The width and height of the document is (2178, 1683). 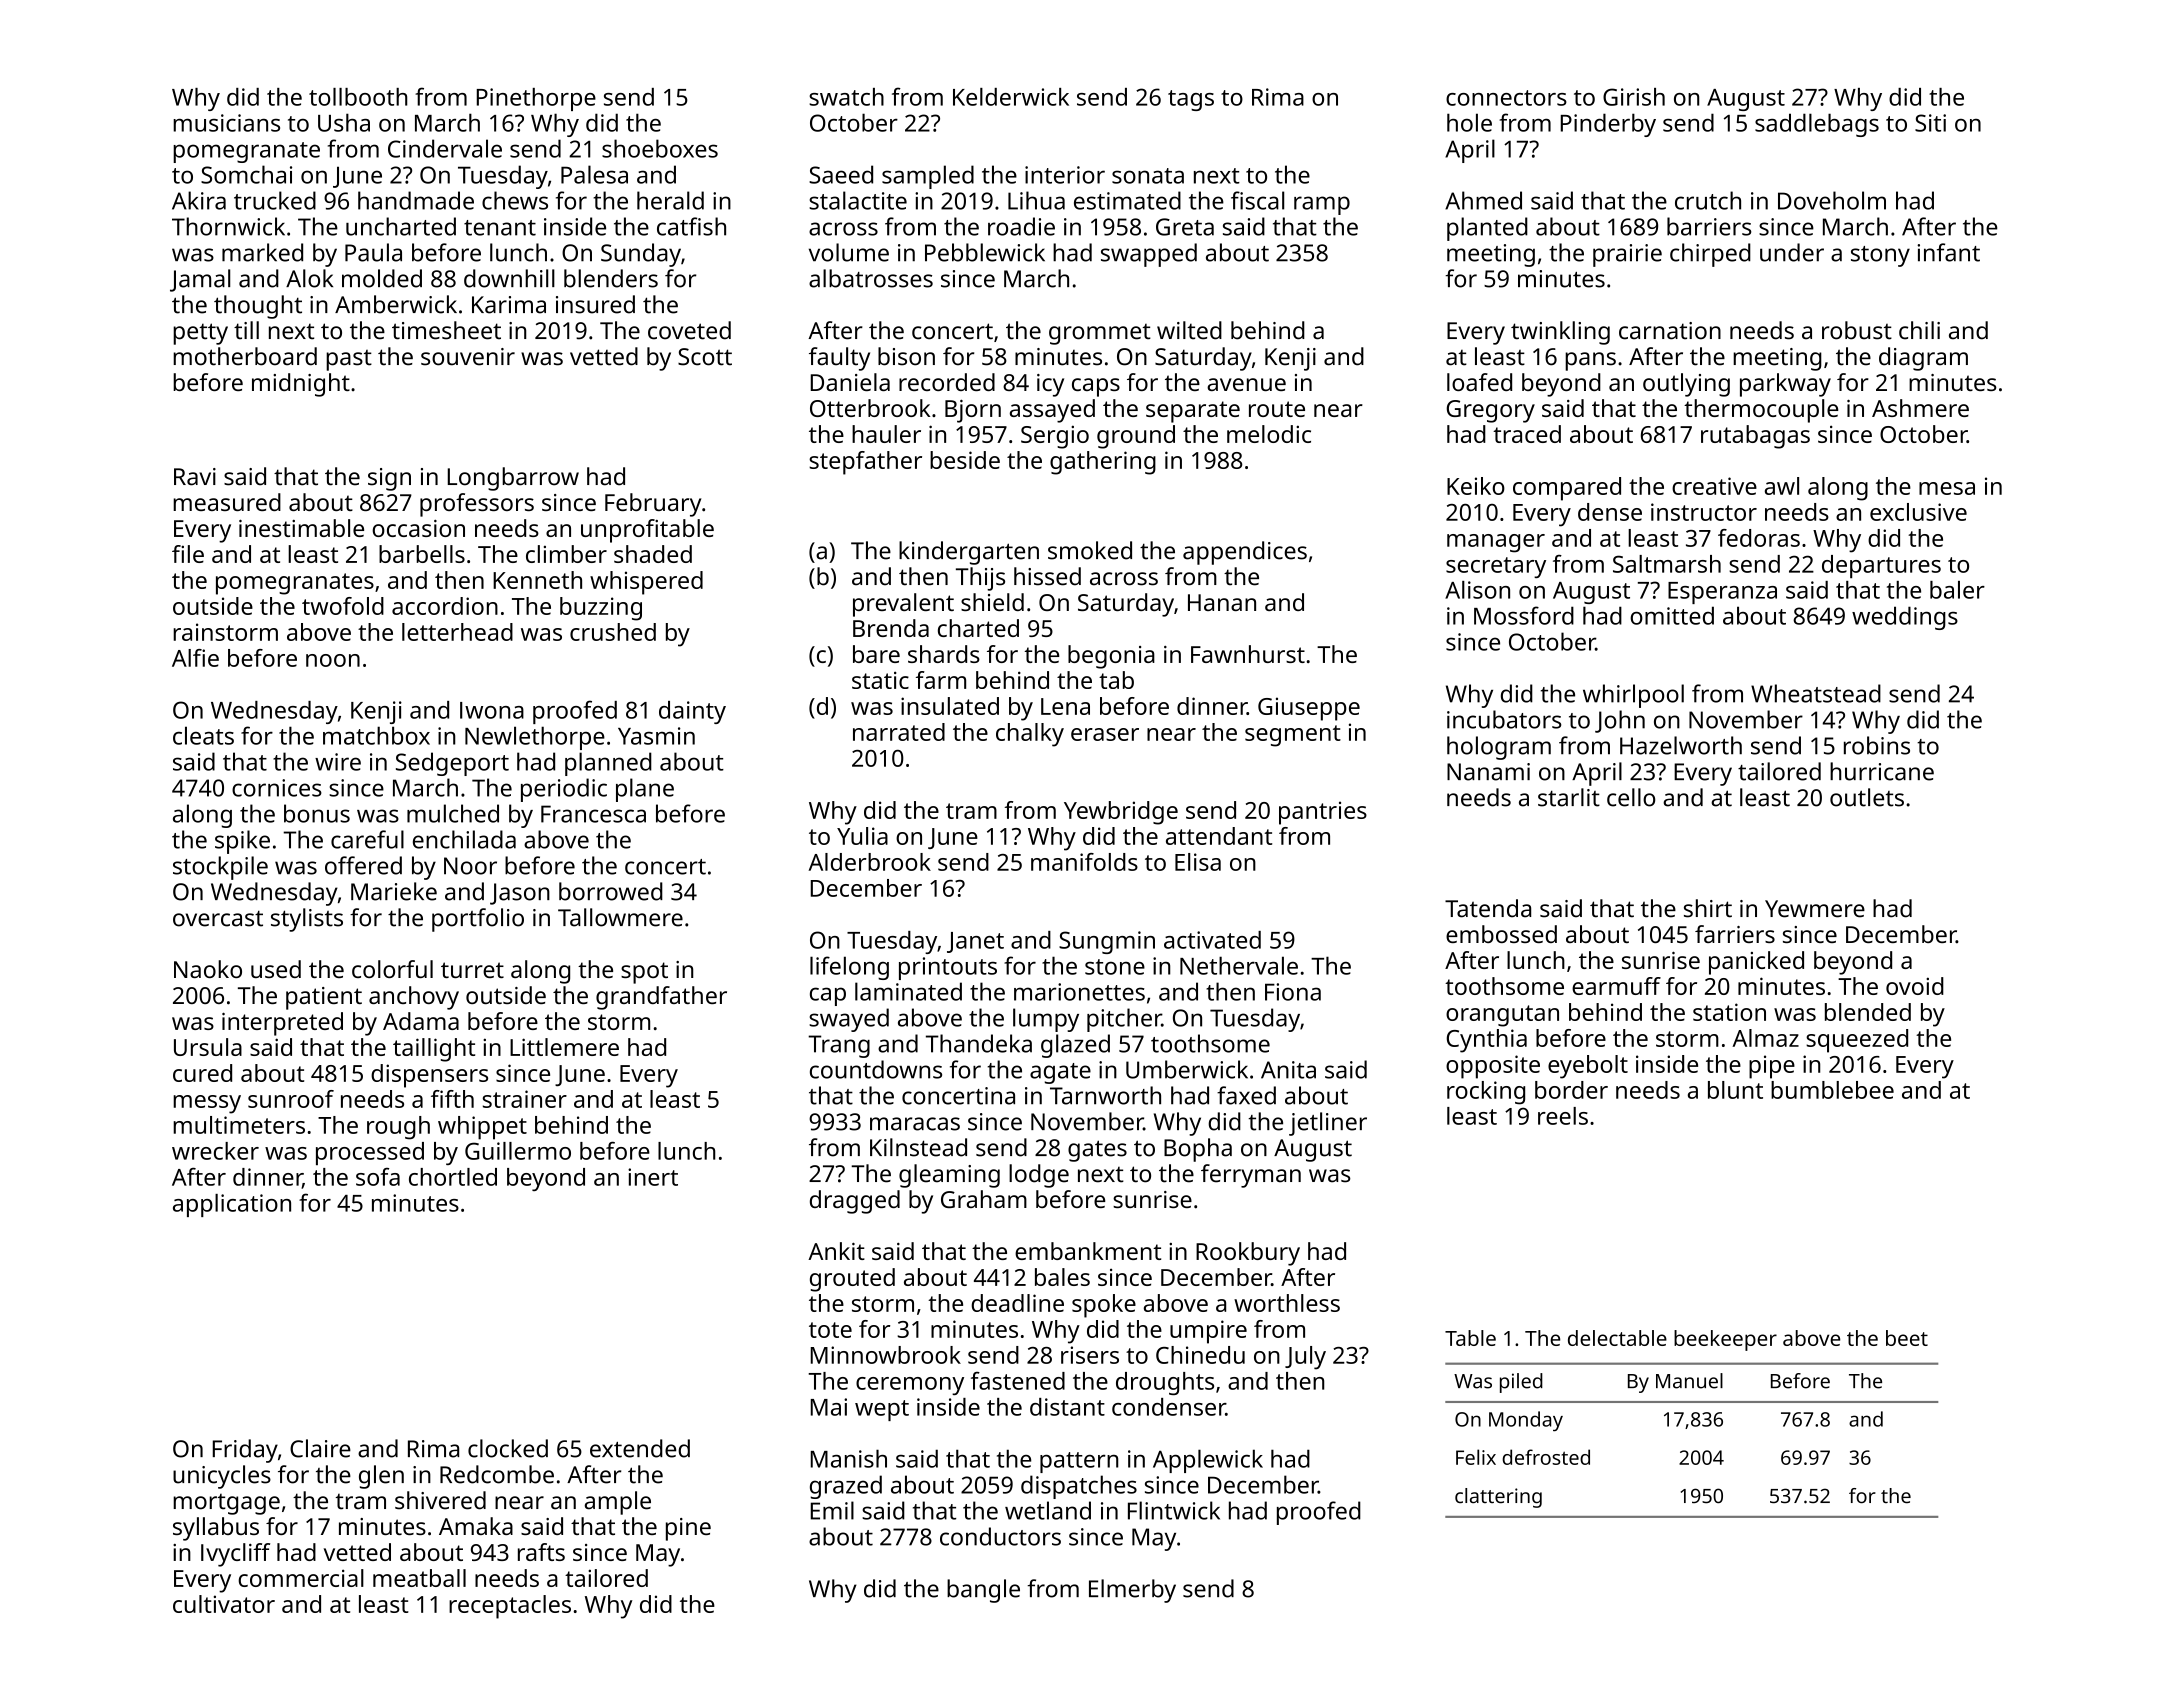 What do you see at coordinates (453, 1177) in the document?
I see `chortled` at bounding box center [453, 1177].
